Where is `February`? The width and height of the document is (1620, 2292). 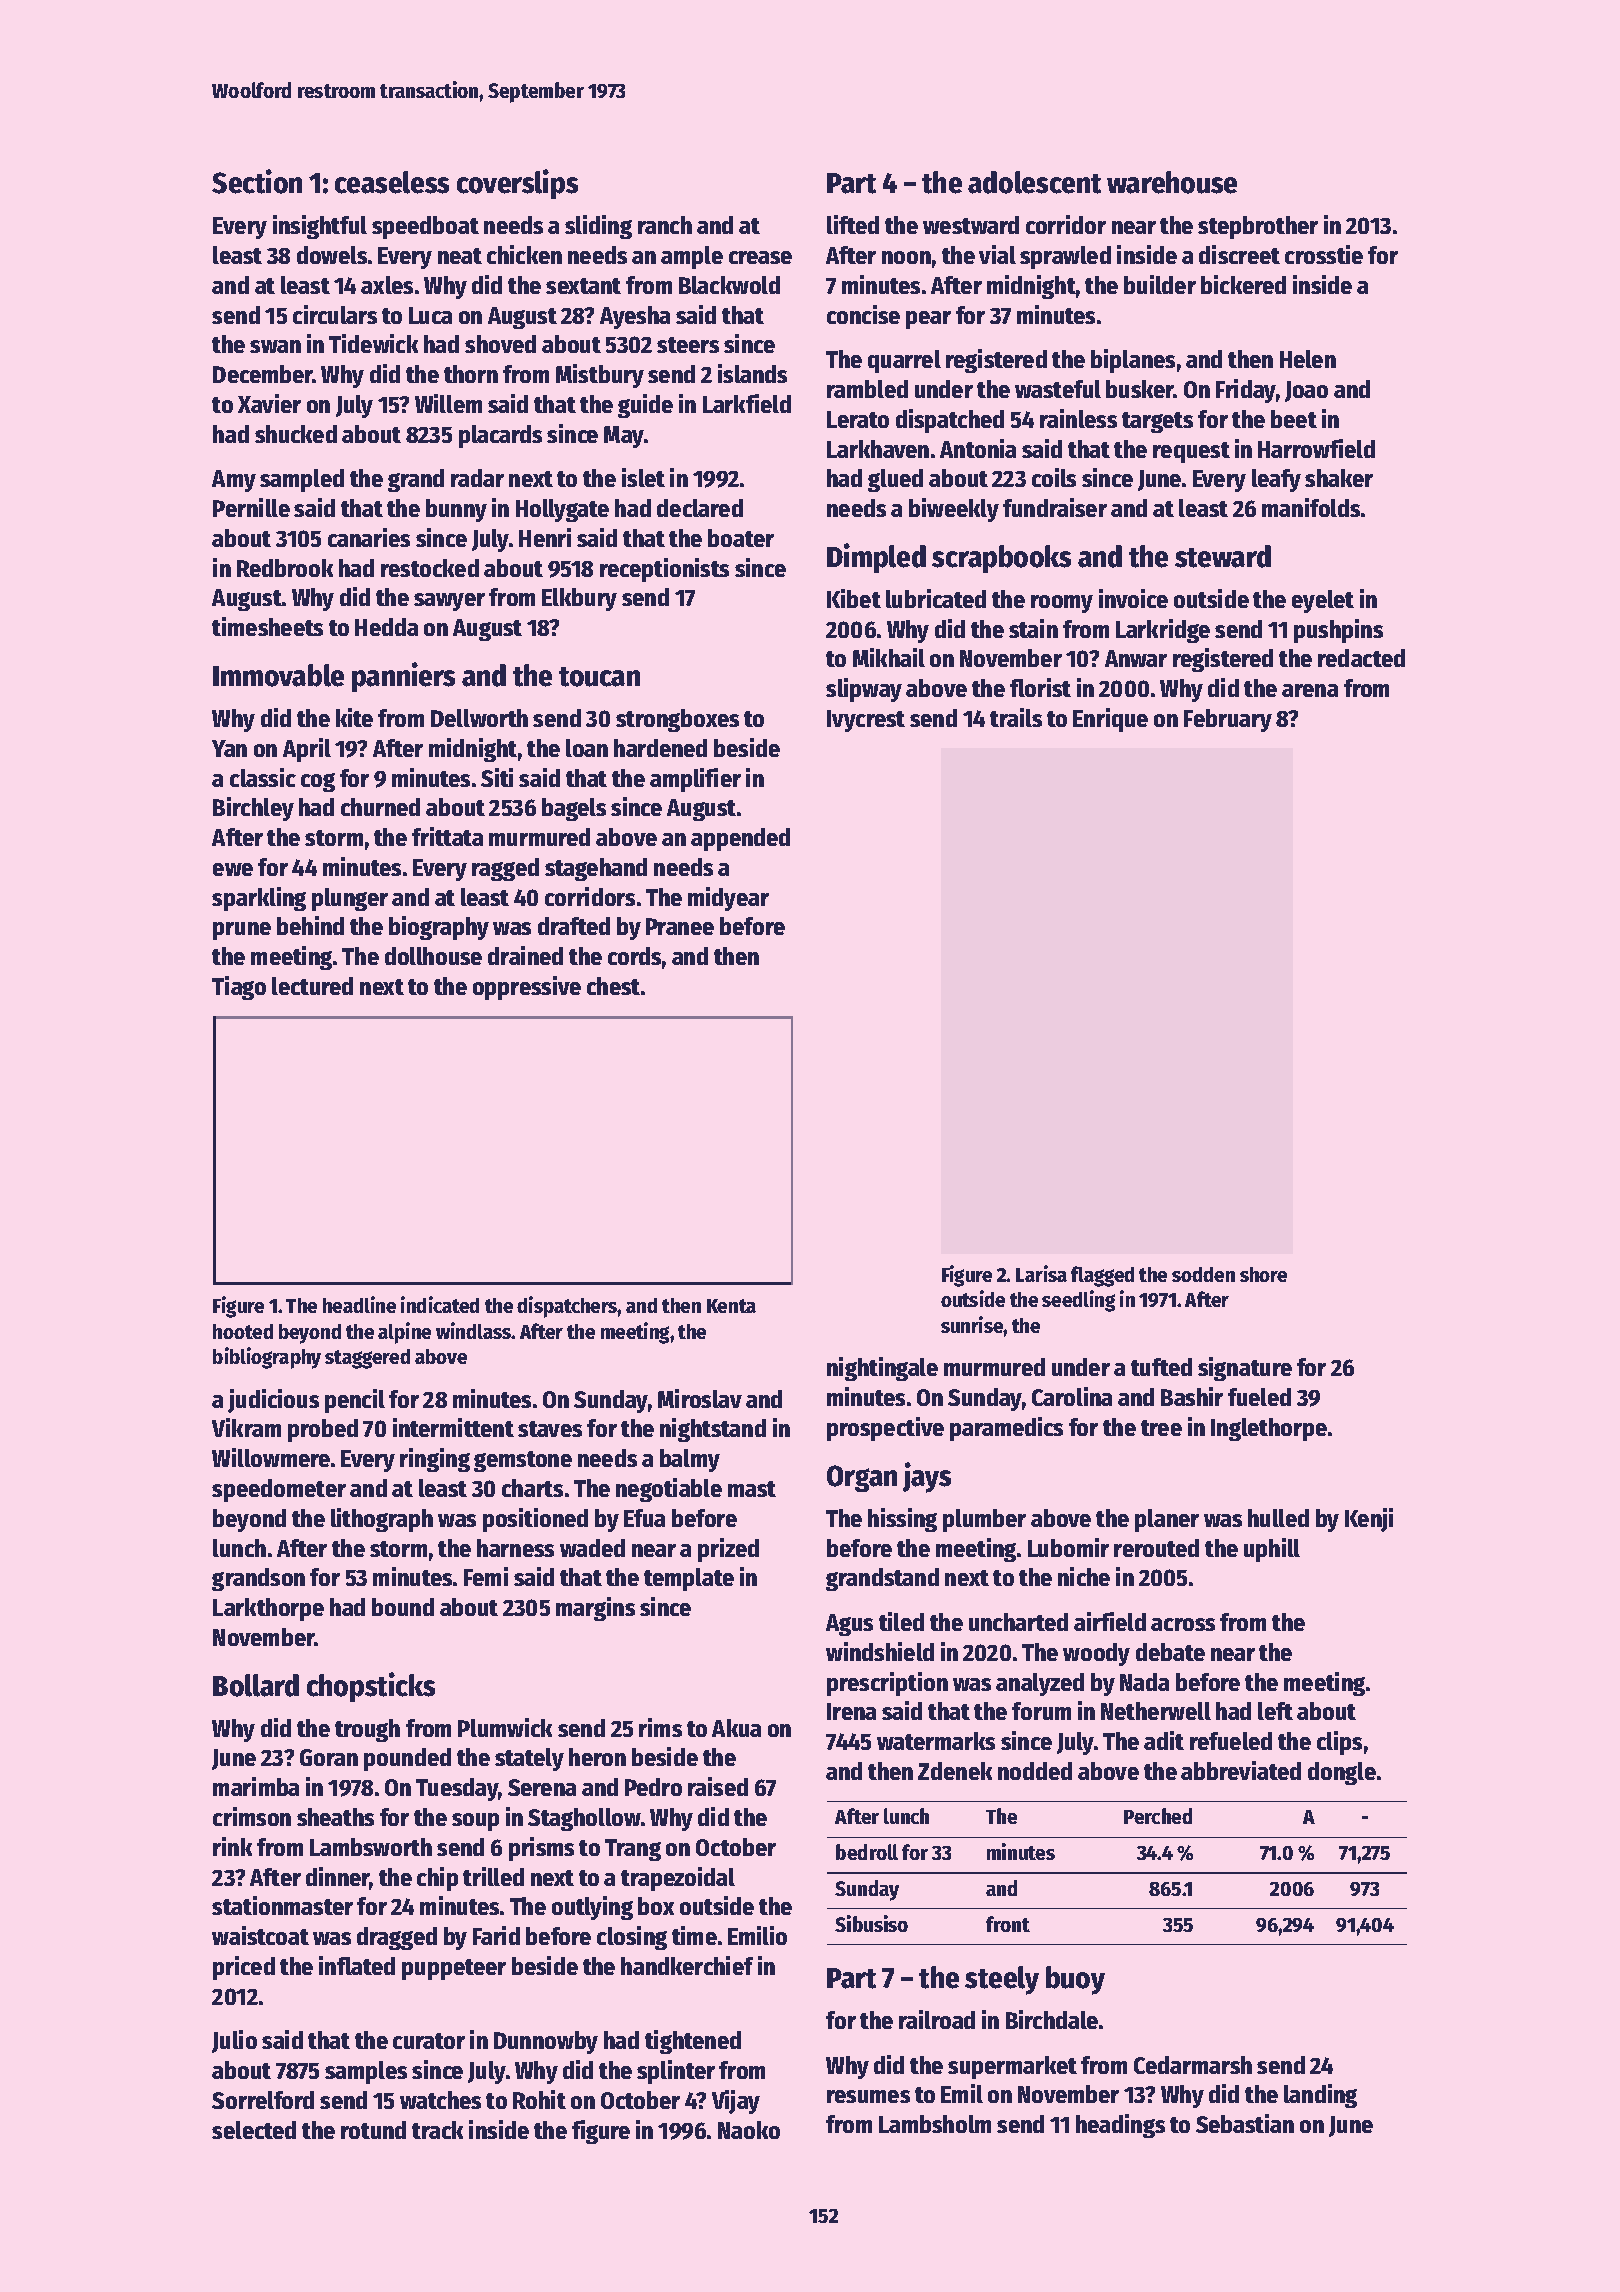
February is located at coordinates (1228, 720).
